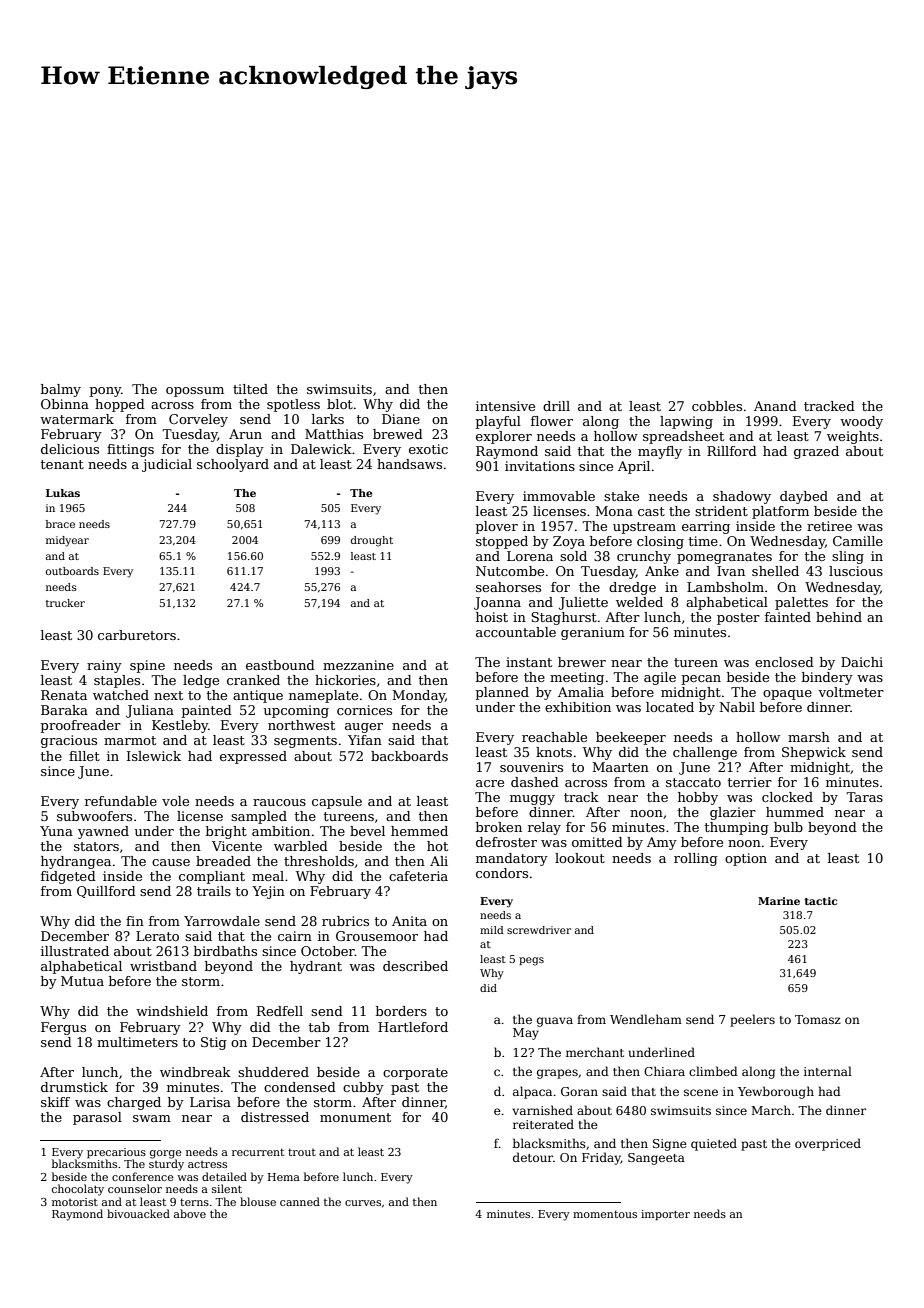 Image resolution: width=924 pixels, height=1308 pixels. Describe the element at coordinates (198, 420) in the document. I see `Corveley` at that location.
